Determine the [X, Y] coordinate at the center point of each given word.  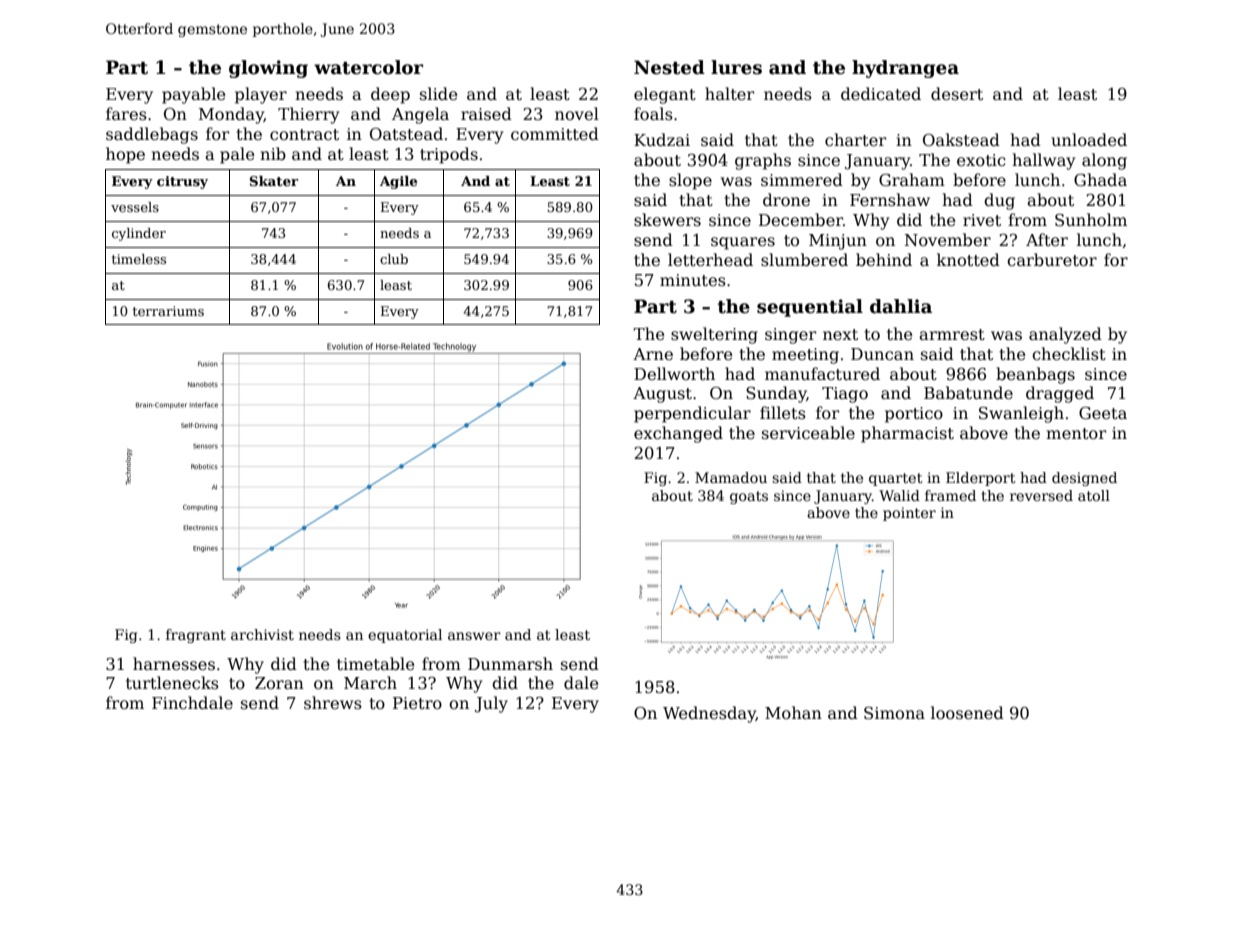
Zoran [279, 683]
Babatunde [968, 393]
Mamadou [731, 477]
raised [486, 114]
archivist [262, 634]
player [261, 95]
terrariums [168, 311]
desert [957, 94]
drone [786, 199]
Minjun [838, 242]
